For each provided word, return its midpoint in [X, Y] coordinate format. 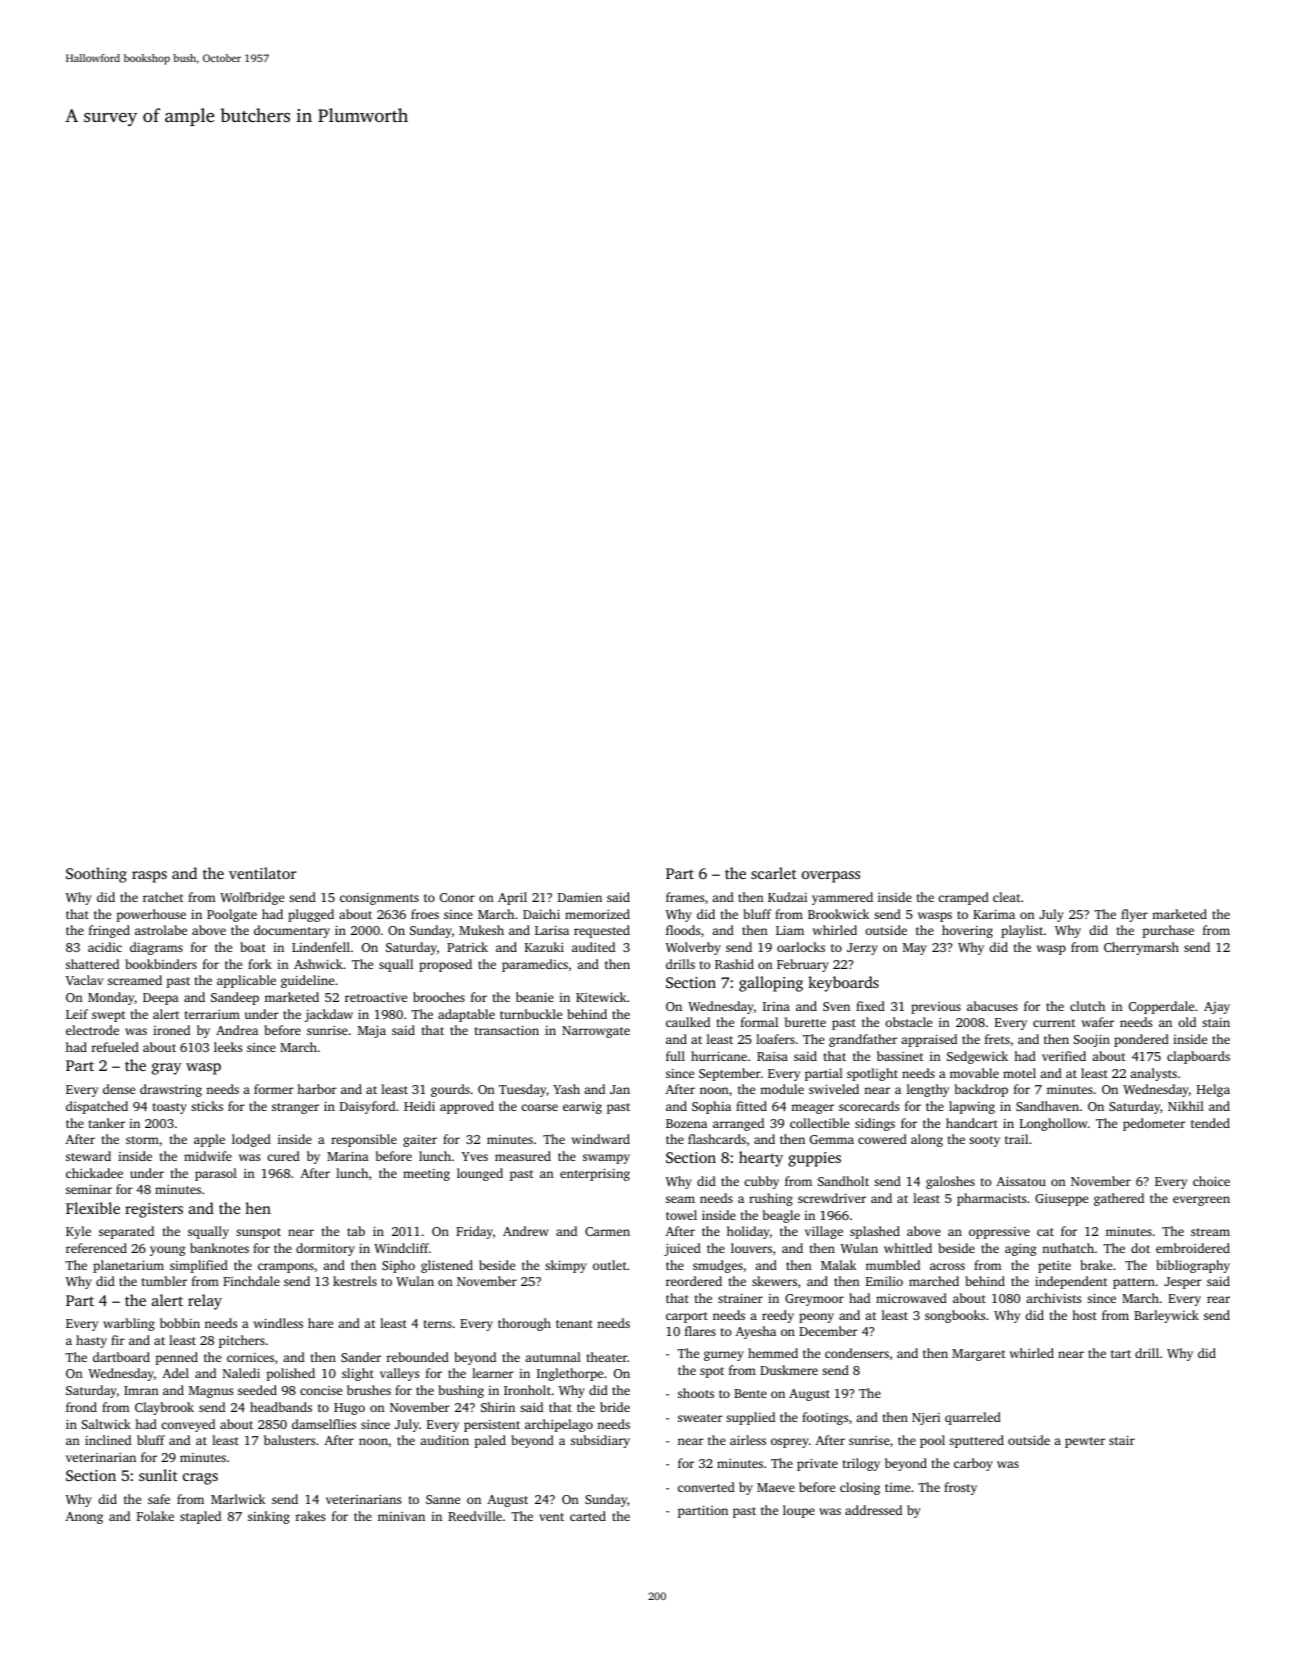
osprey [790, 1443]
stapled [200, 1517]
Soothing [96, 875]
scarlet [774, 873]
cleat [1006, 897]
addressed [873, 1510]
